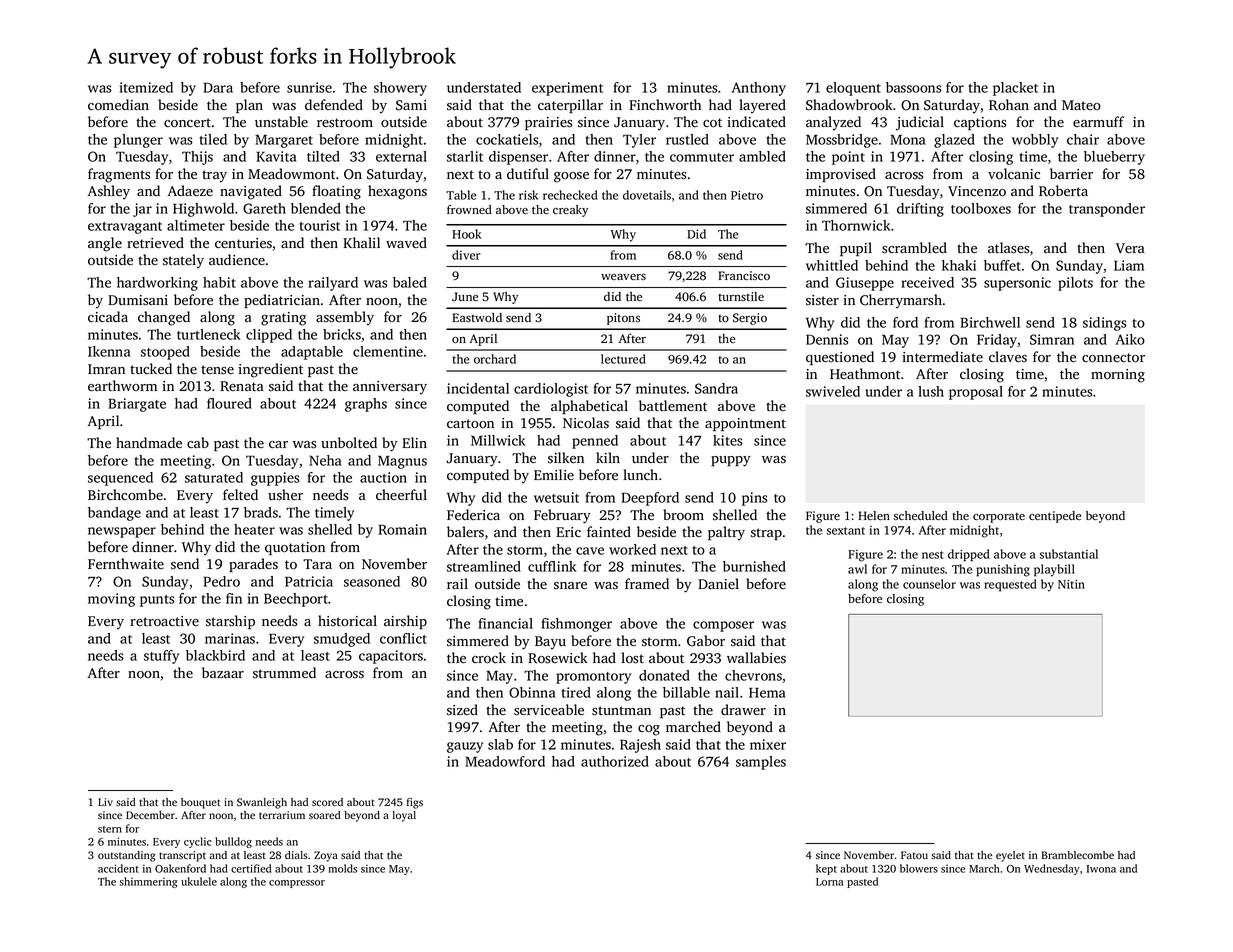 This screenshot has height=952, width=1233. What do you see at coordinates (567, 89) in the screenshot?
I see `experiment` at bounding box center [567, 89].
